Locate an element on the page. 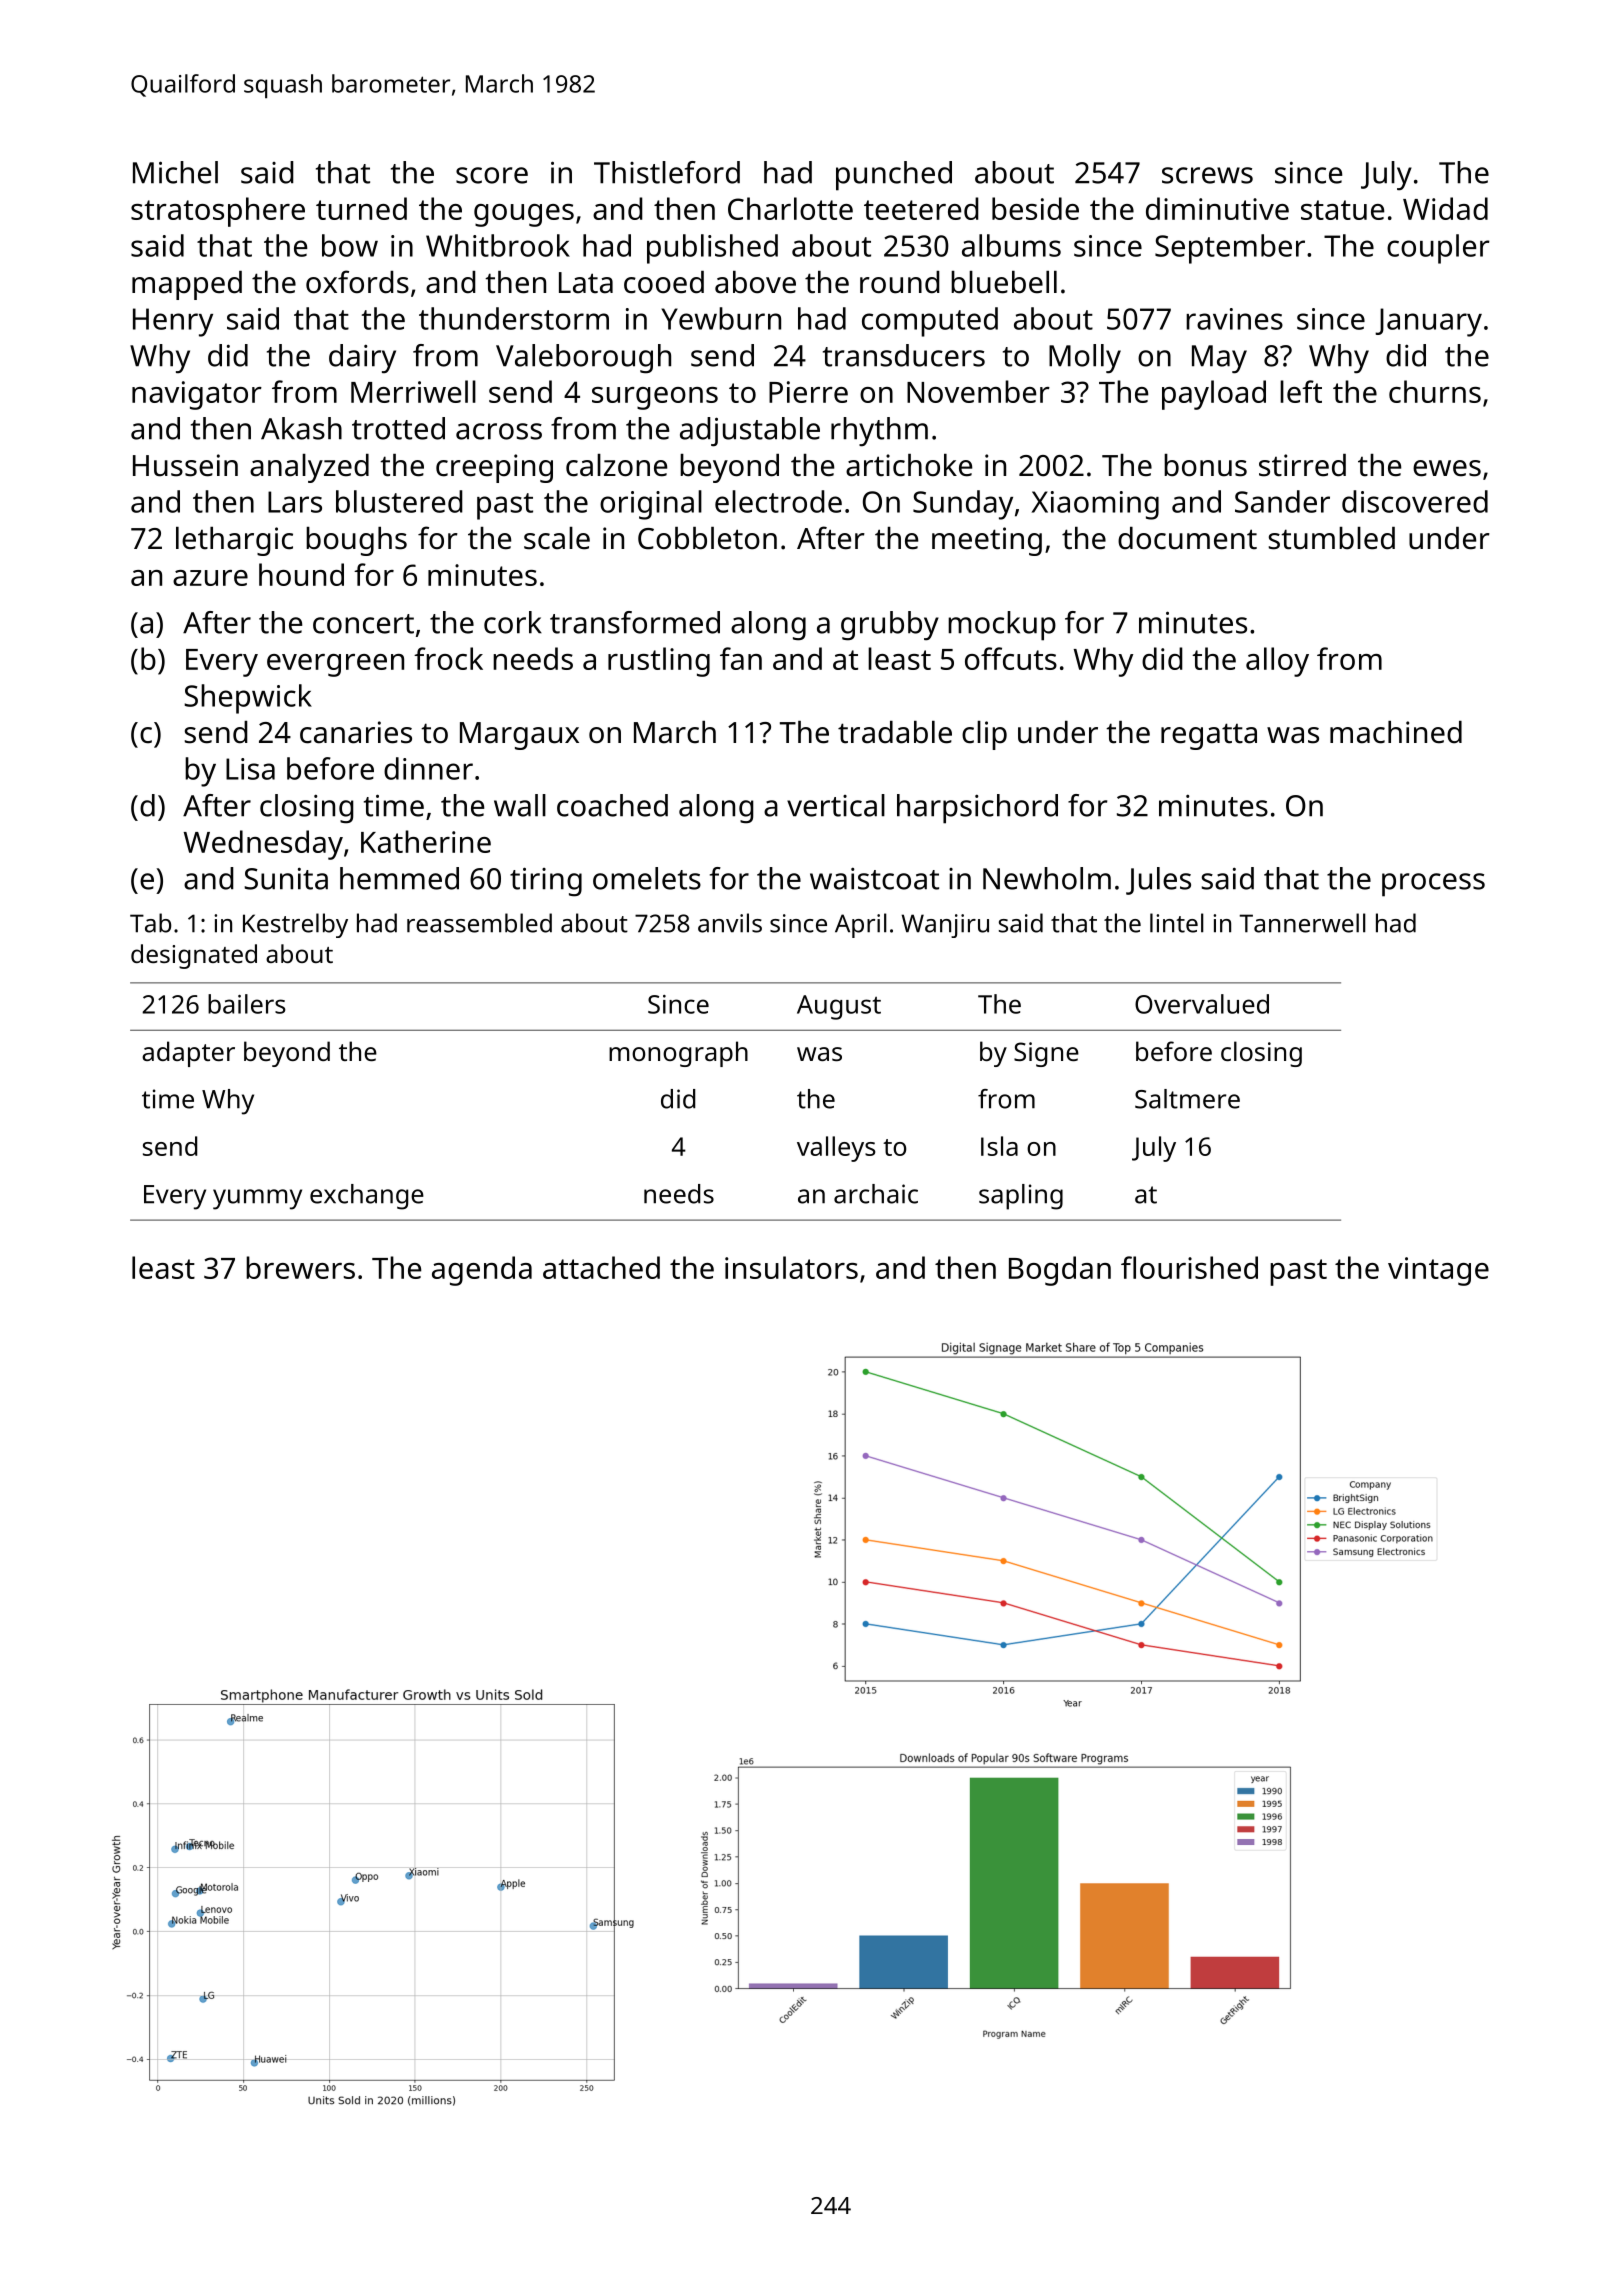 The image size is (1620, 2292). score is located at coordinates (492, 175).
